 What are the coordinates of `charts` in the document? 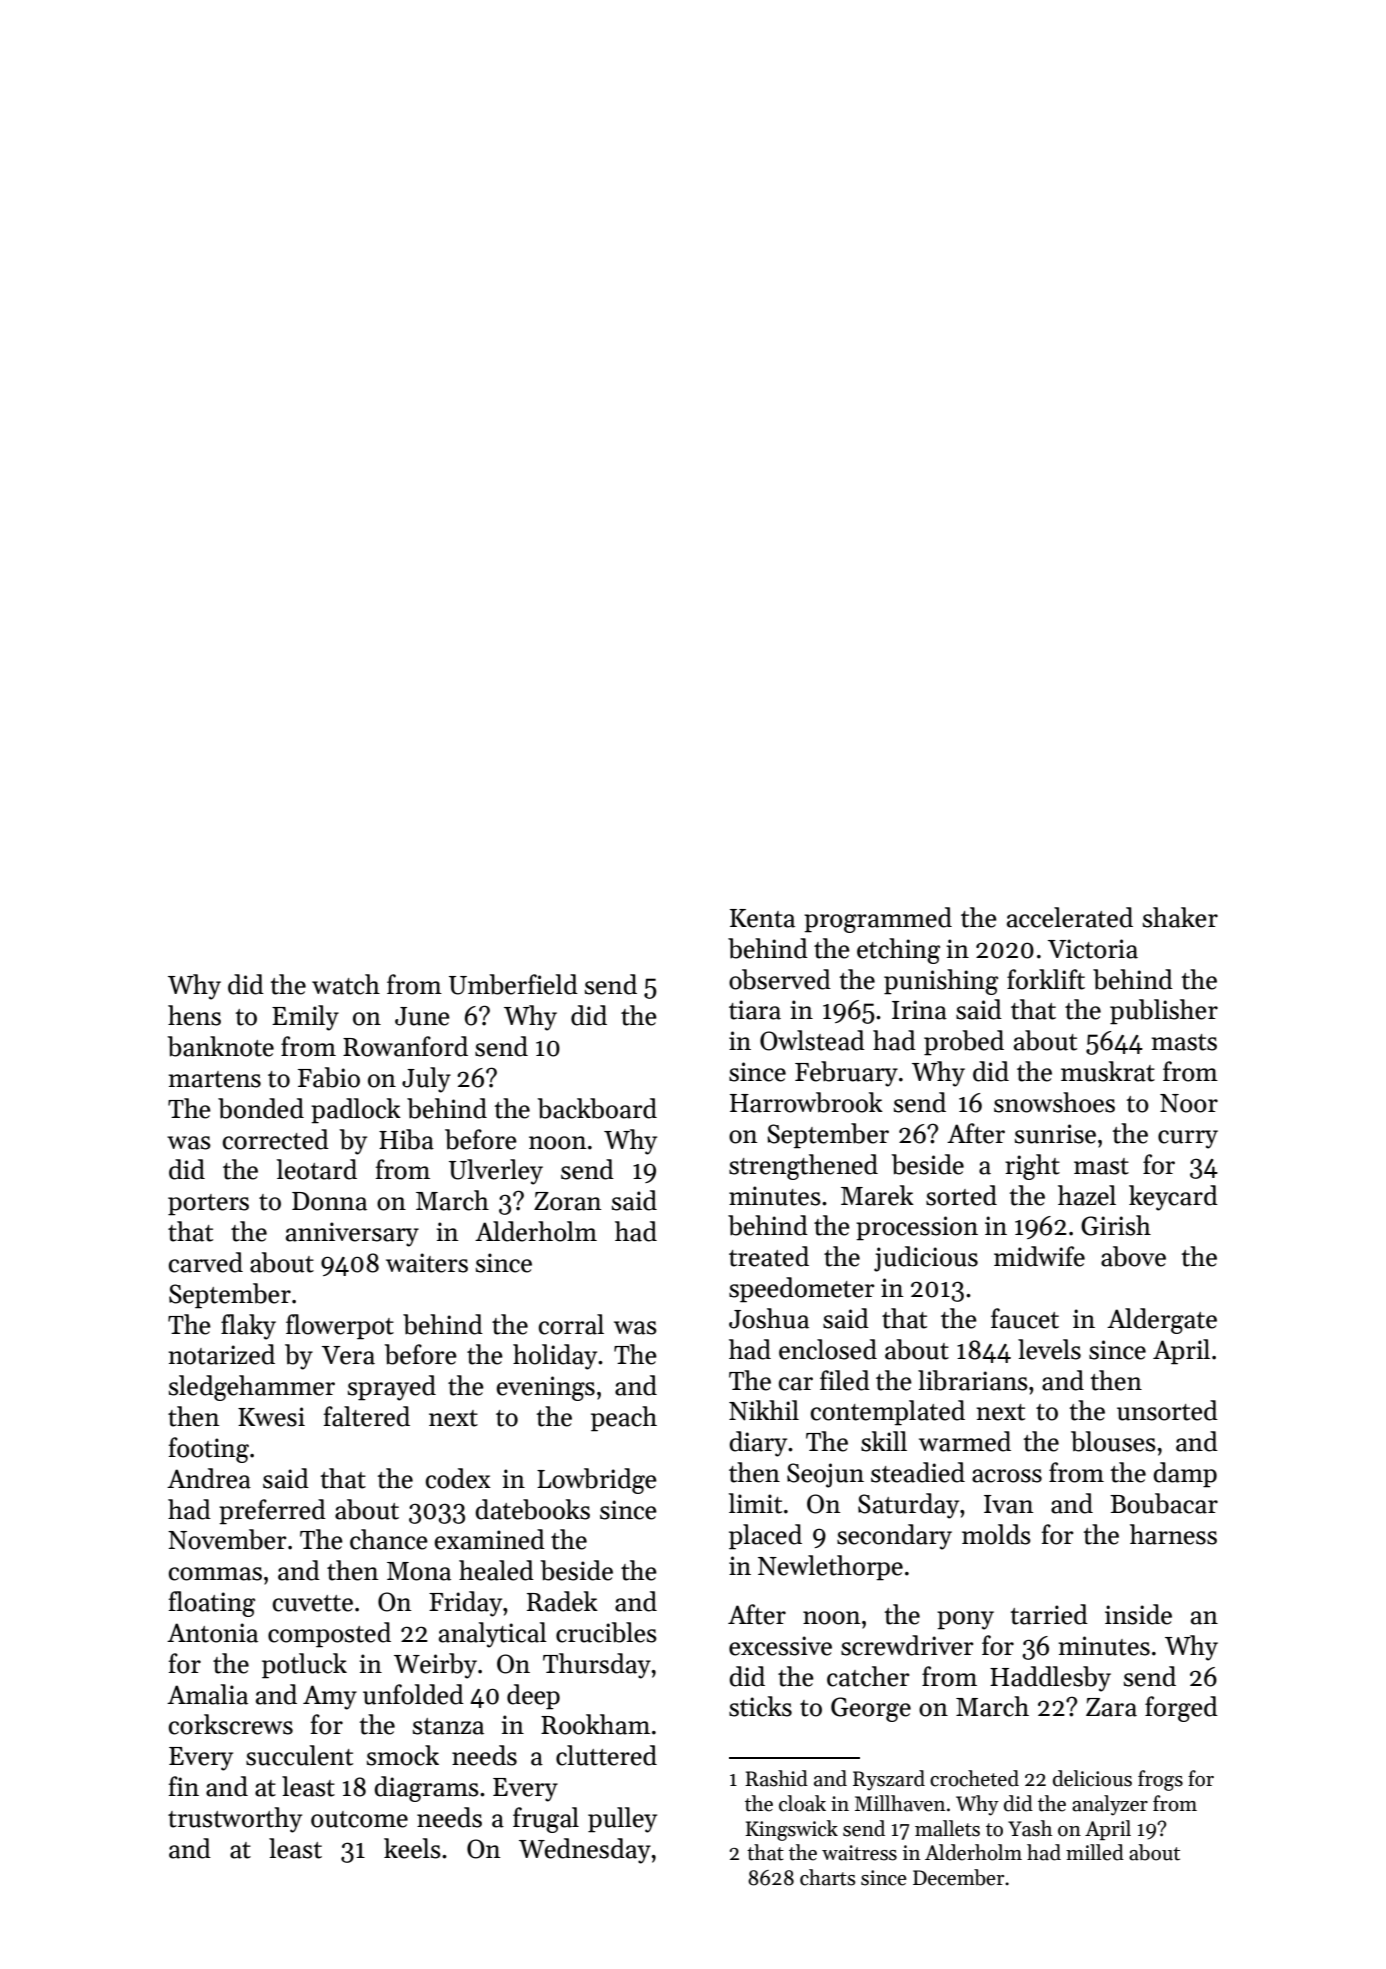 It's located at (827, 1877).
